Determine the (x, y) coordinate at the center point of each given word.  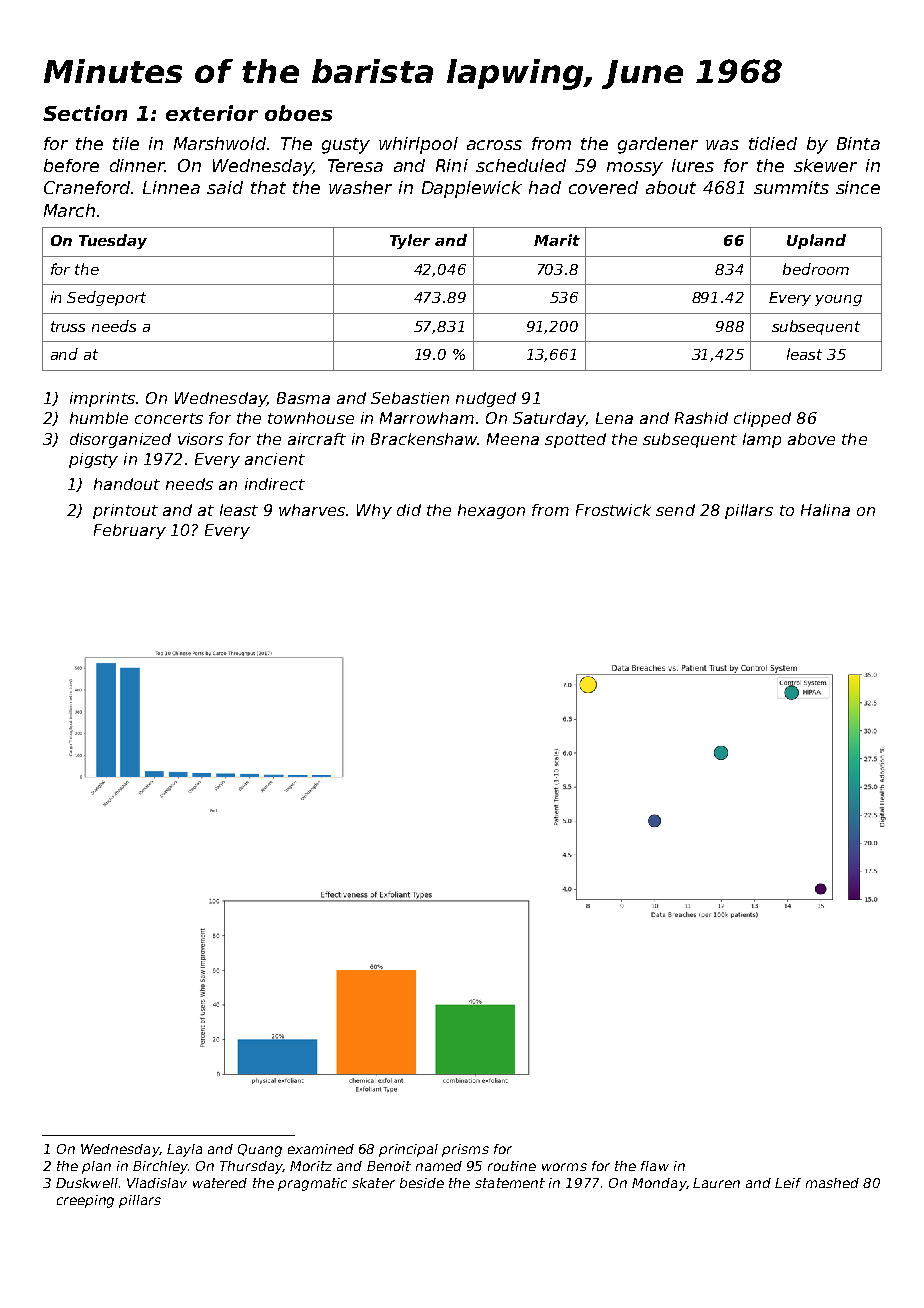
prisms (465, 1150)
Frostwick (613, 510)
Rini (452, 165)
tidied (773, 143)
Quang (260, 1150)
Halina (825, 510)
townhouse (311, 418)
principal (408, 1150)
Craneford (87, 187)
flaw (655, 1166)
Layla (184, 1150)
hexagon (491, 511)
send (675, 510)
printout (125, 511)
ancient (275, 459)
